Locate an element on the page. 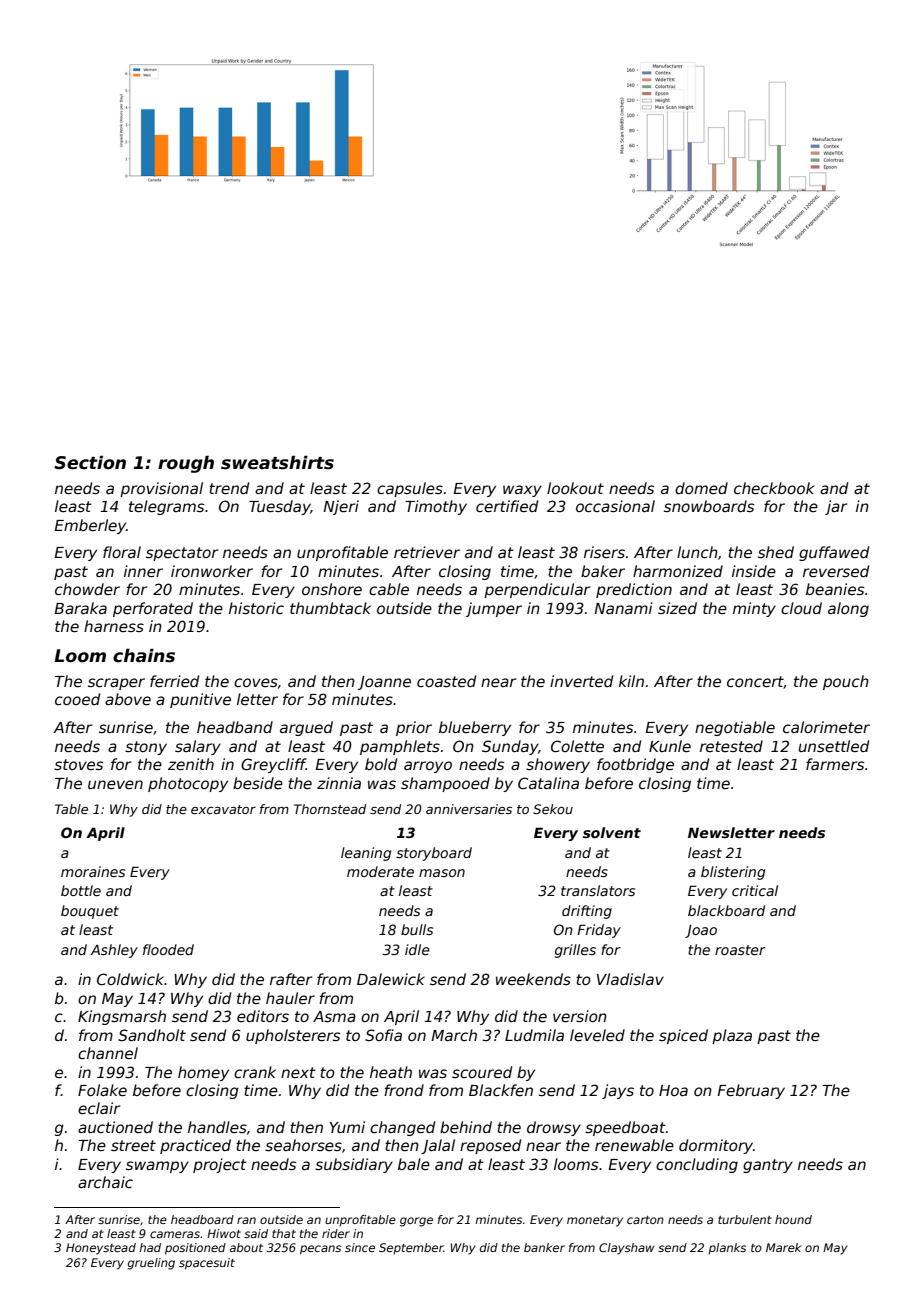 This image has height=1308, width=924. telegrams is located at coordinates (166, 507).
